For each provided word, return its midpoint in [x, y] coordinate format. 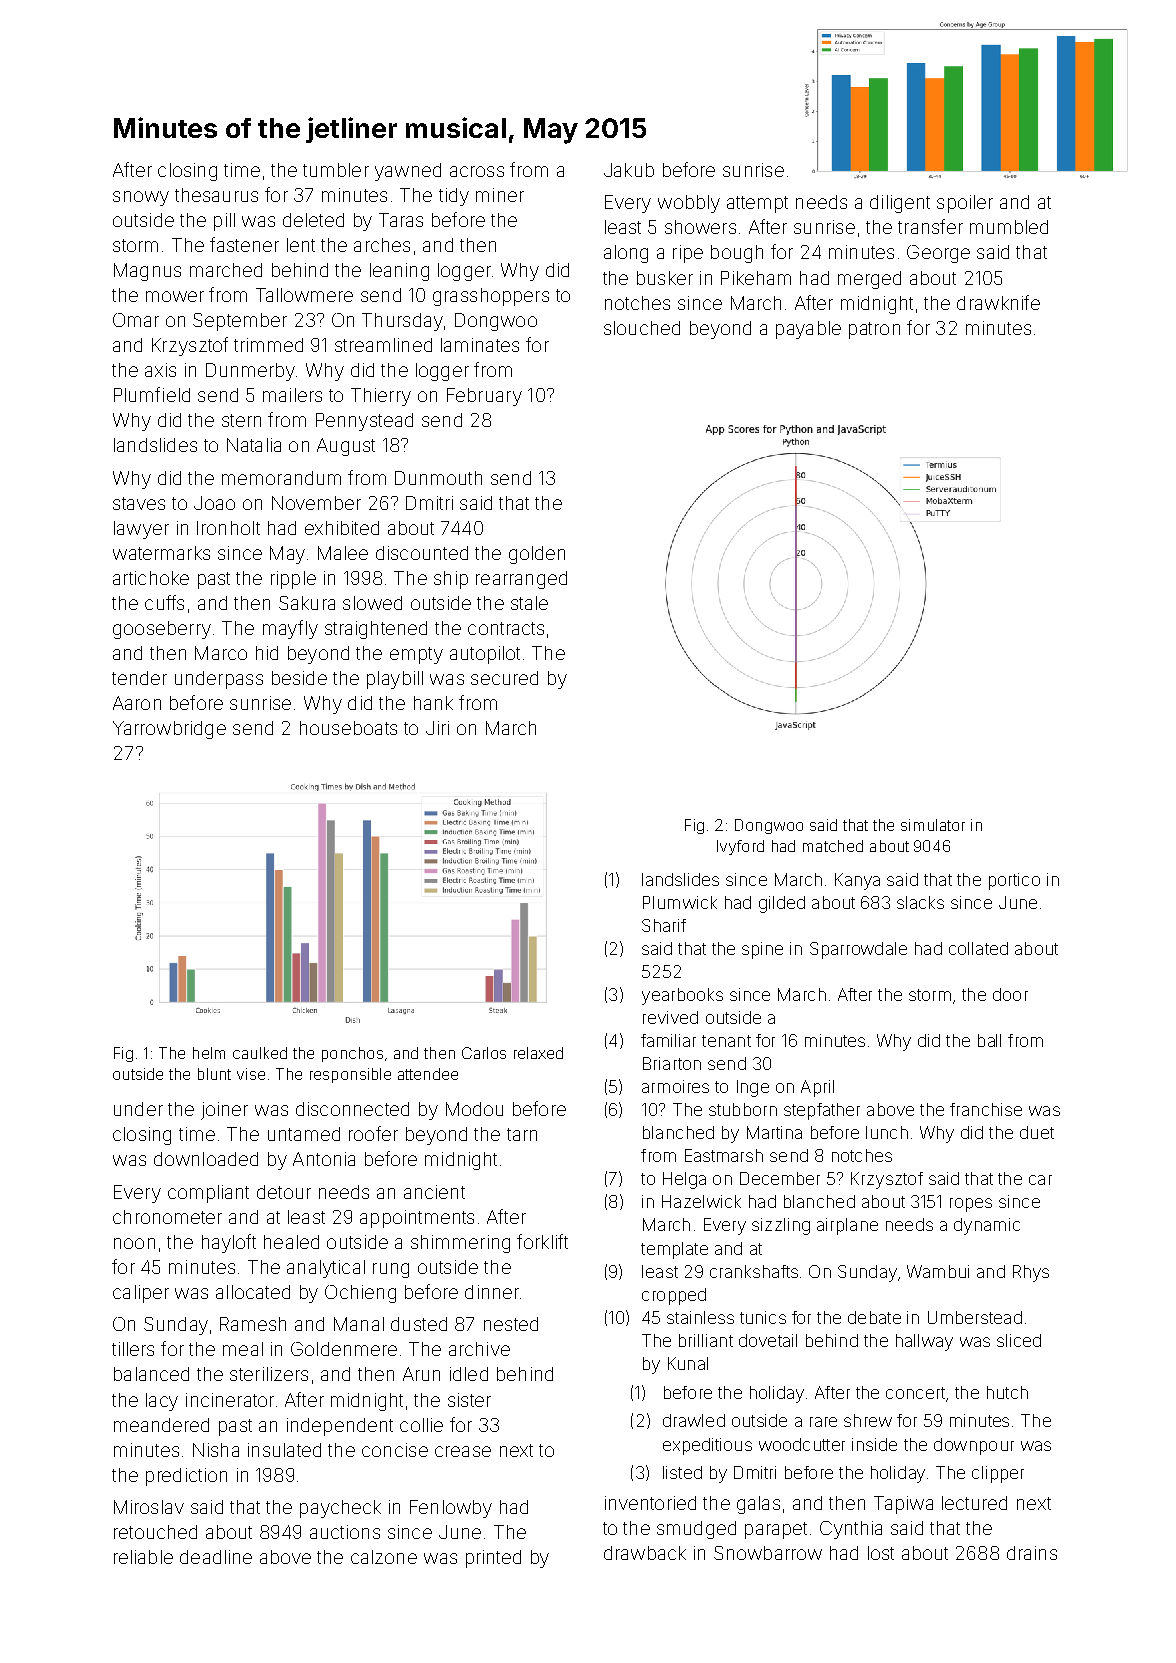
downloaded [206, 1159]
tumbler [336, 170]
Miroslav [149, 1507]
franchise [986, 1109]
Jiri [437, 728]
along [626, 254]
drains [1032, 1553]
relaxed [538, 1053]
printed [493, 1559]
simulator [933, 825]
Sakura [307, 603]
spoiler [965, 204]
